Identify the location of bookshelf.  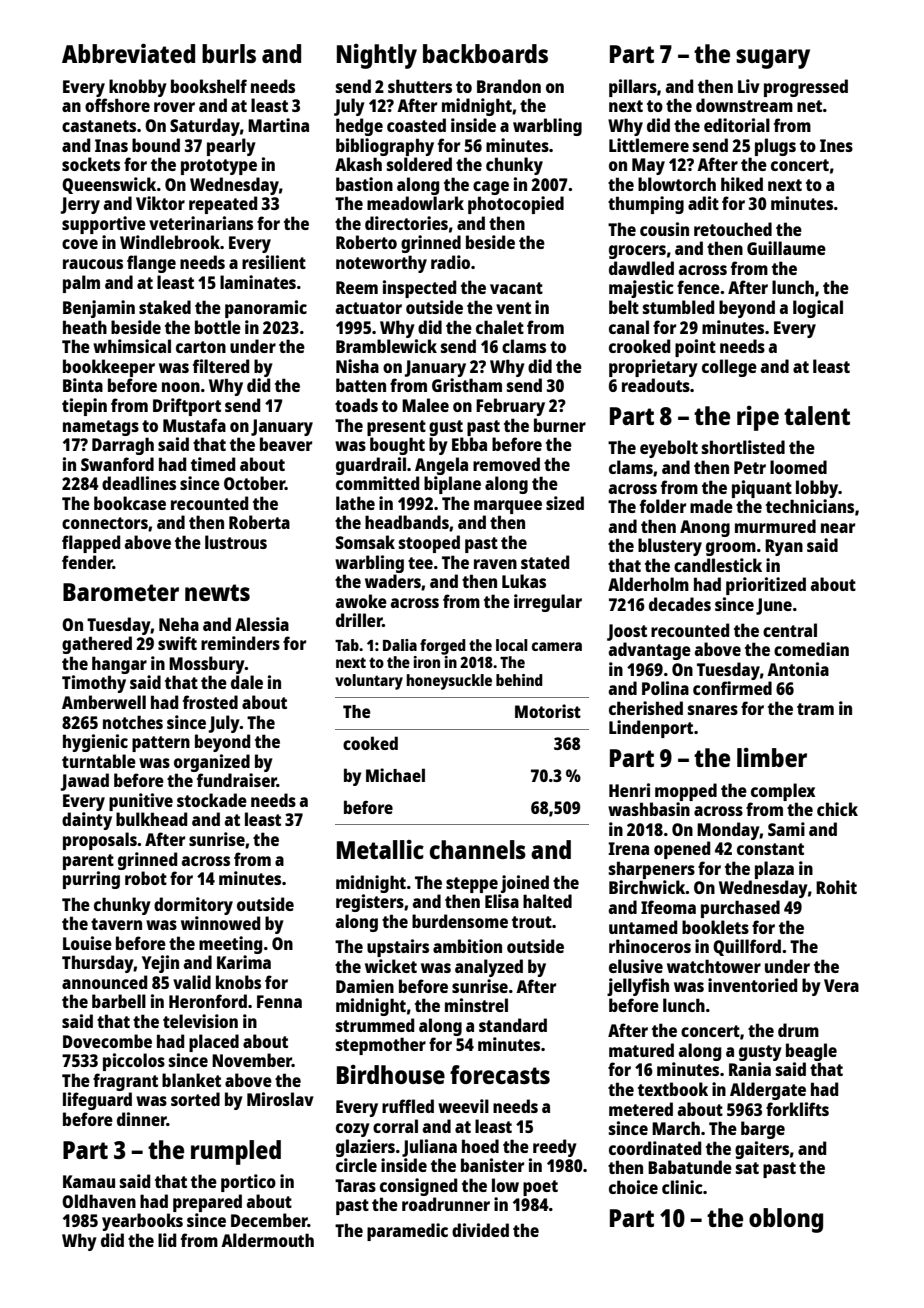
(209, 86).
